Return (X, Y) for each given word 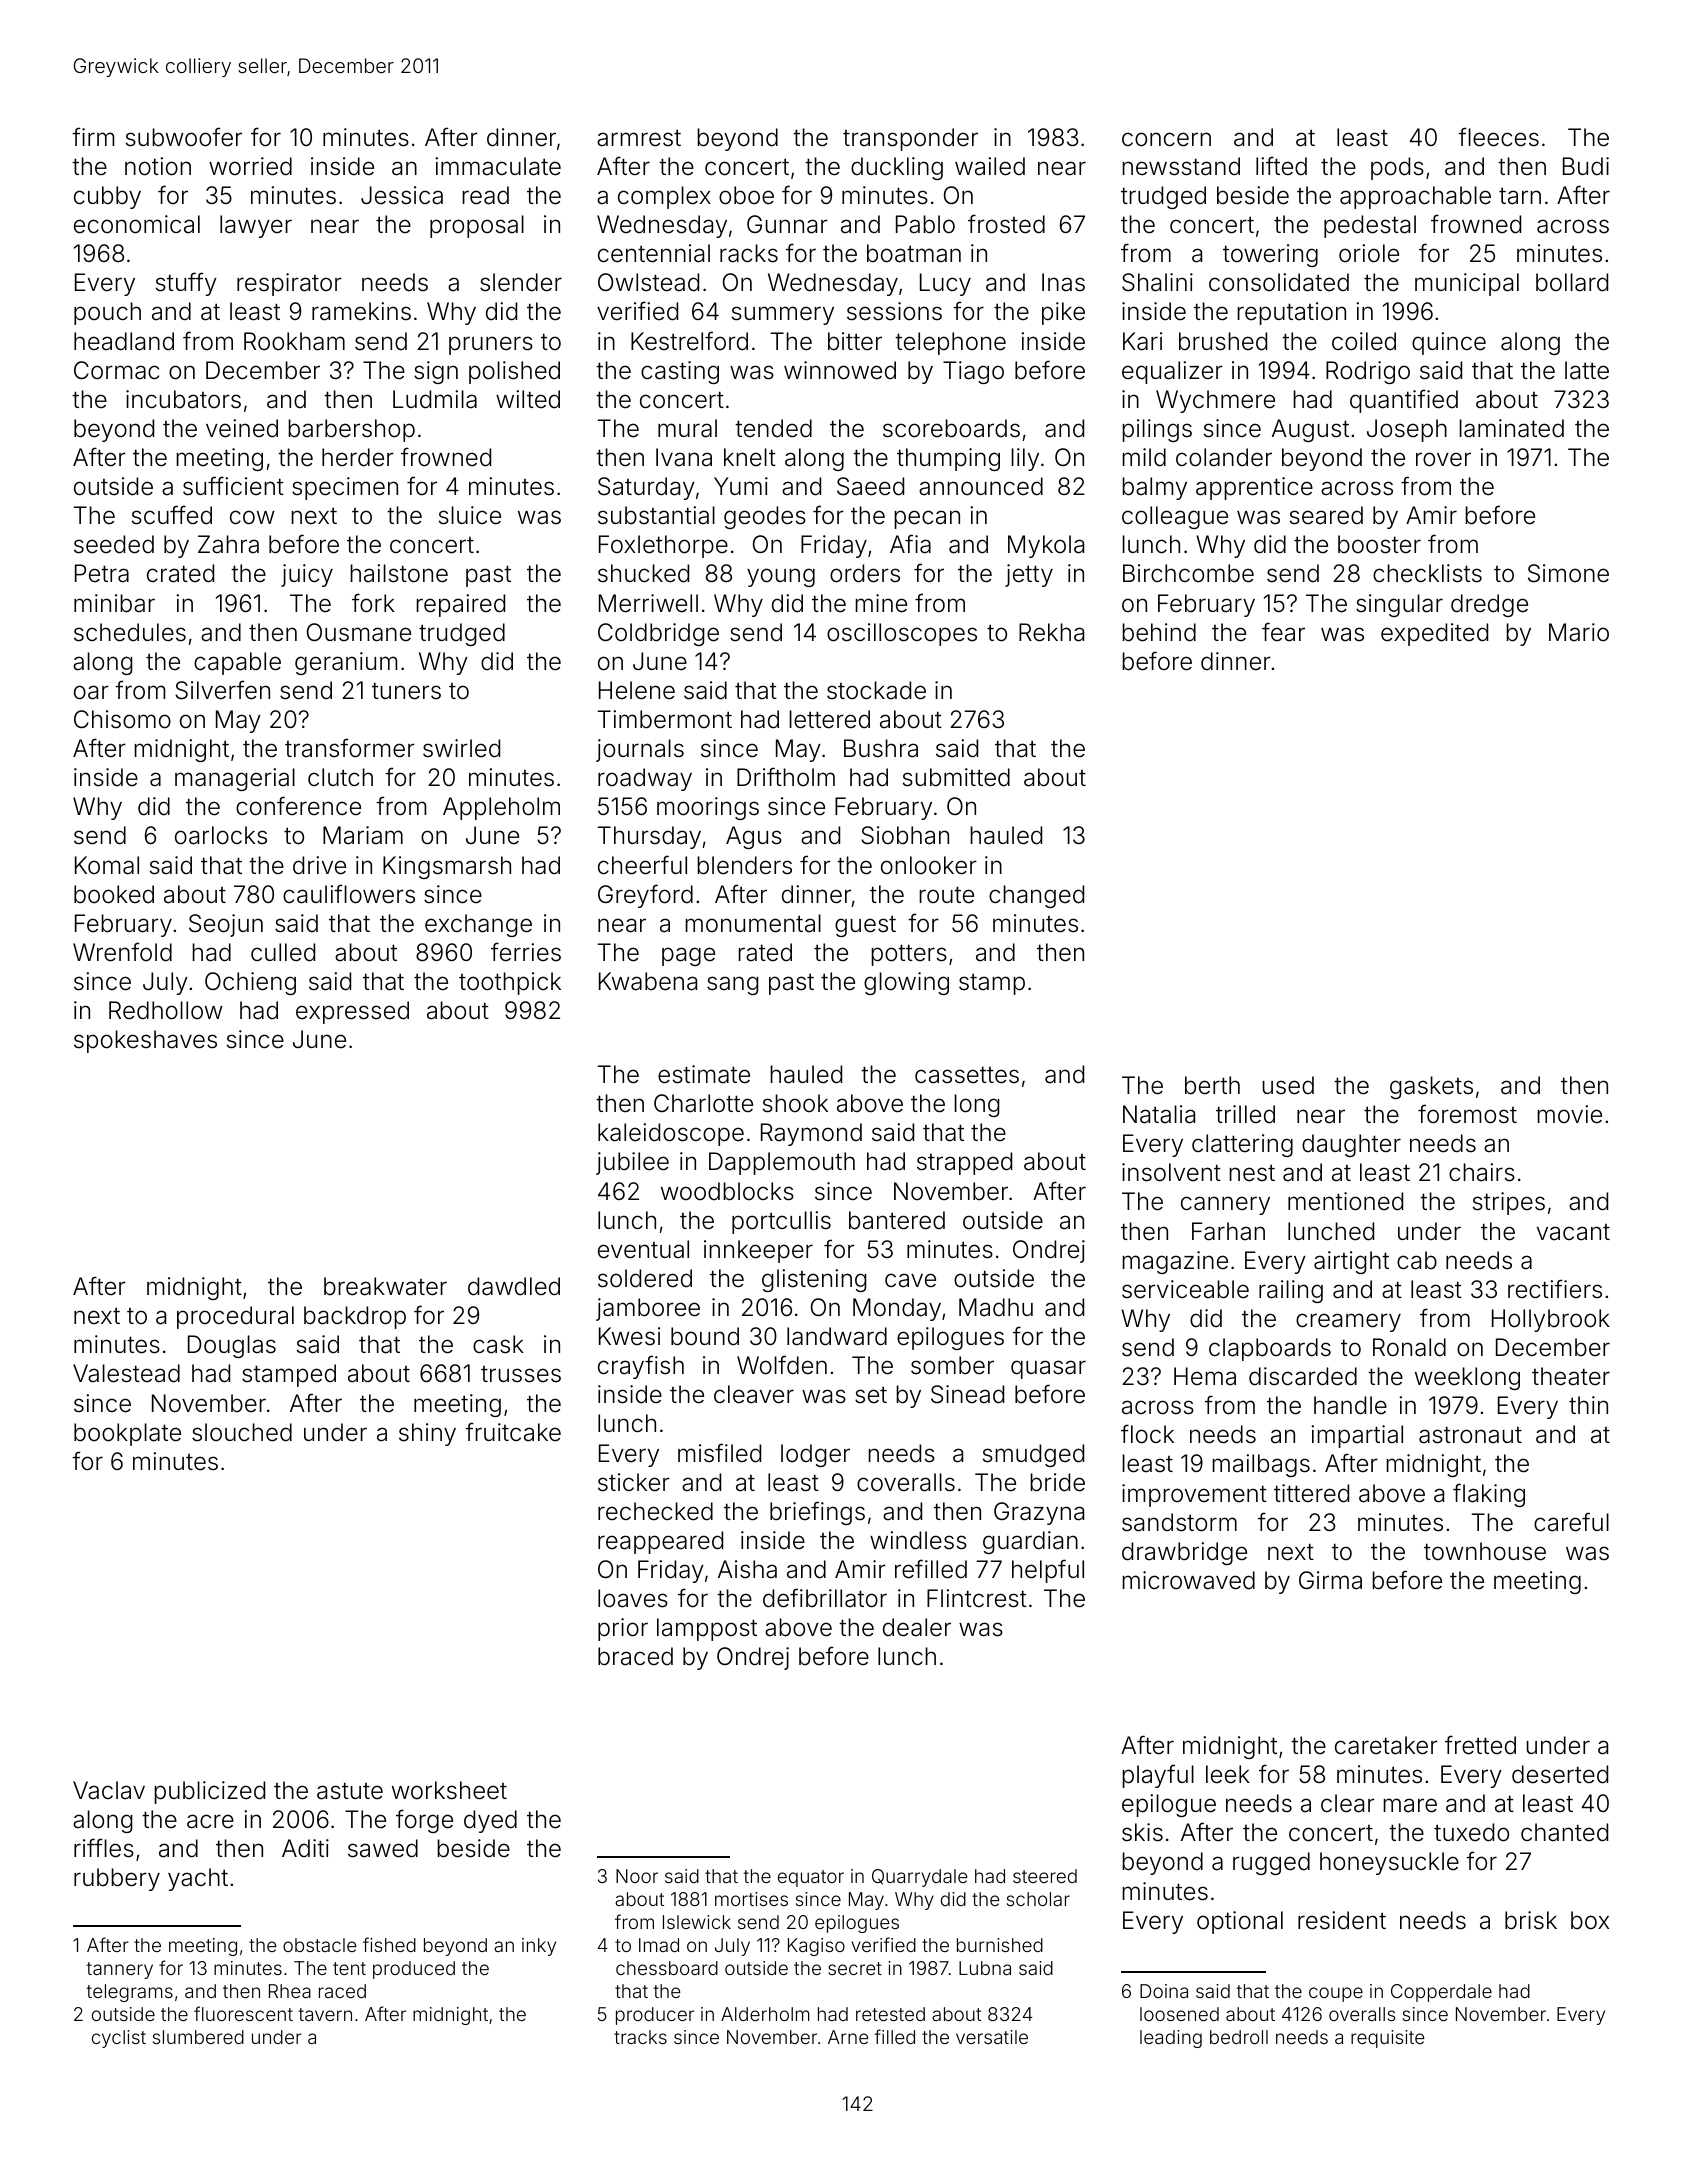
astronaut (1470, 1435)
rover (1443, 459)
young (781, 577)
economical (137, 224)
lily (1025, 459)
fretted (1480, 1745)
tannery (120, 1970)
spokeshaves (145, 1041)
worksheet (449, 1790)
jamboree (648, 1309)
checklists (1427, 573)
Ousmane (359, 632)
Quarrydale (920, 1878)
